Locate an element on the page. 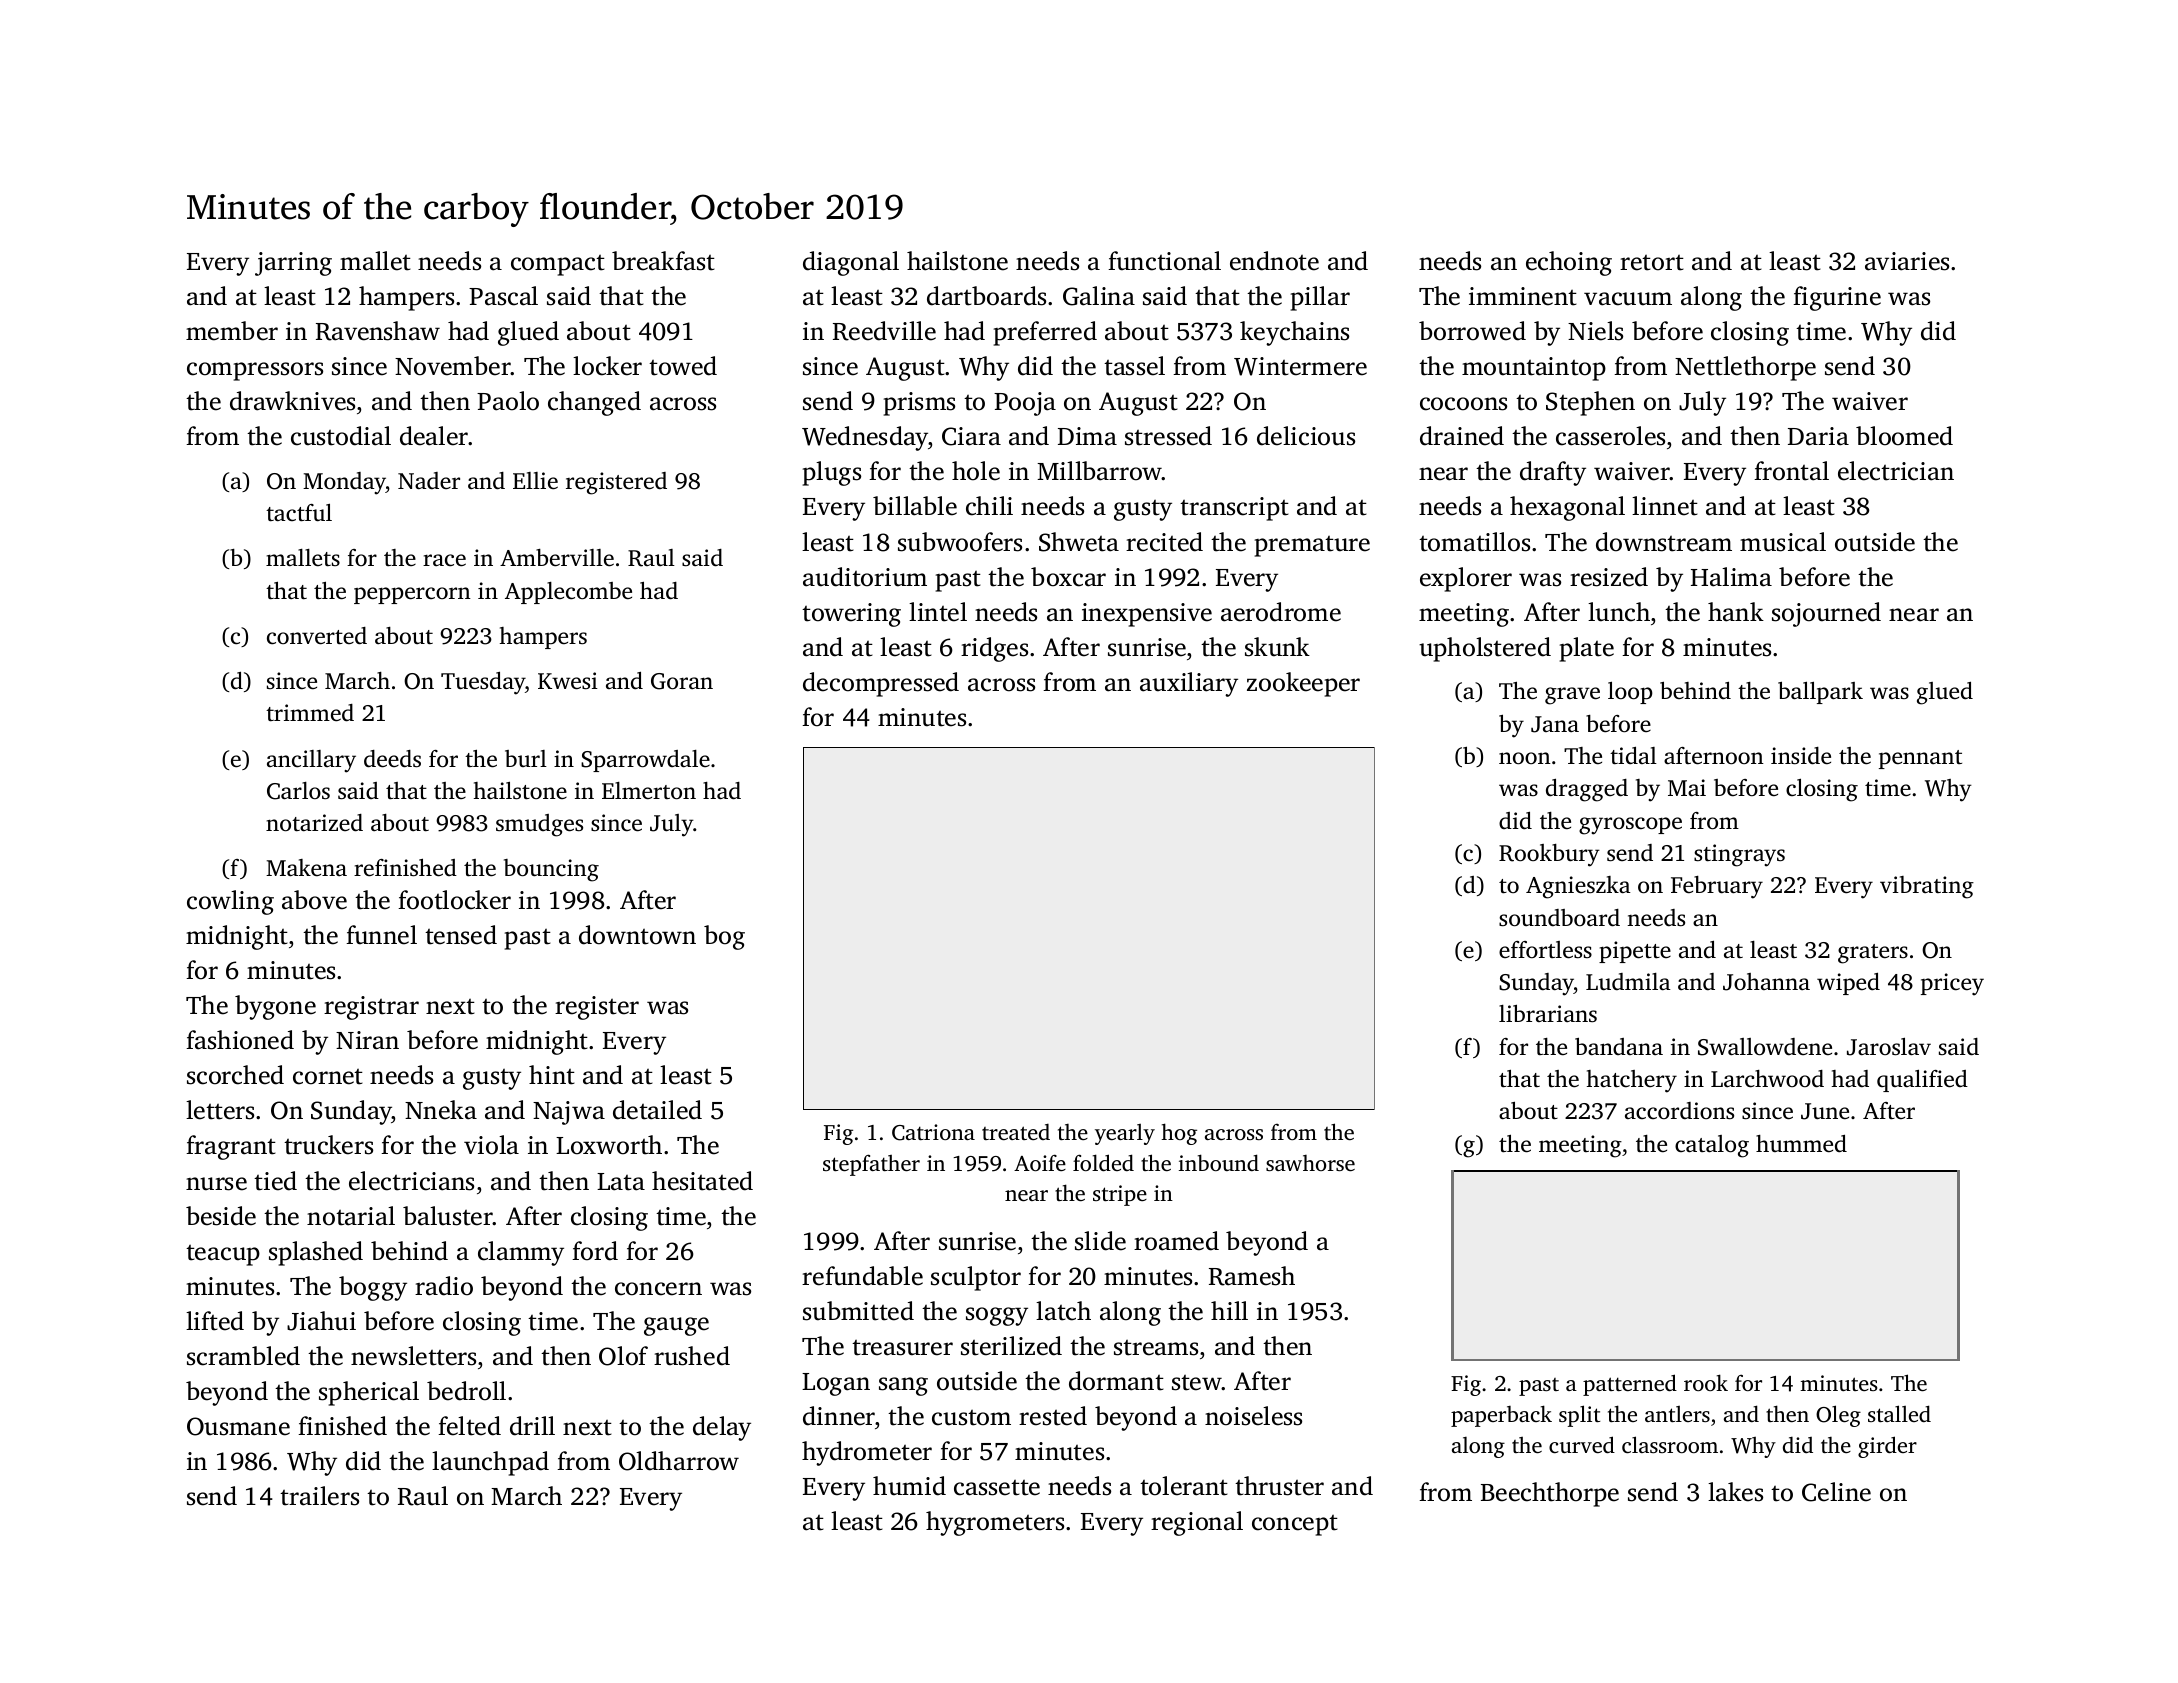  Tuesday is located at coordinates (483, 683).
